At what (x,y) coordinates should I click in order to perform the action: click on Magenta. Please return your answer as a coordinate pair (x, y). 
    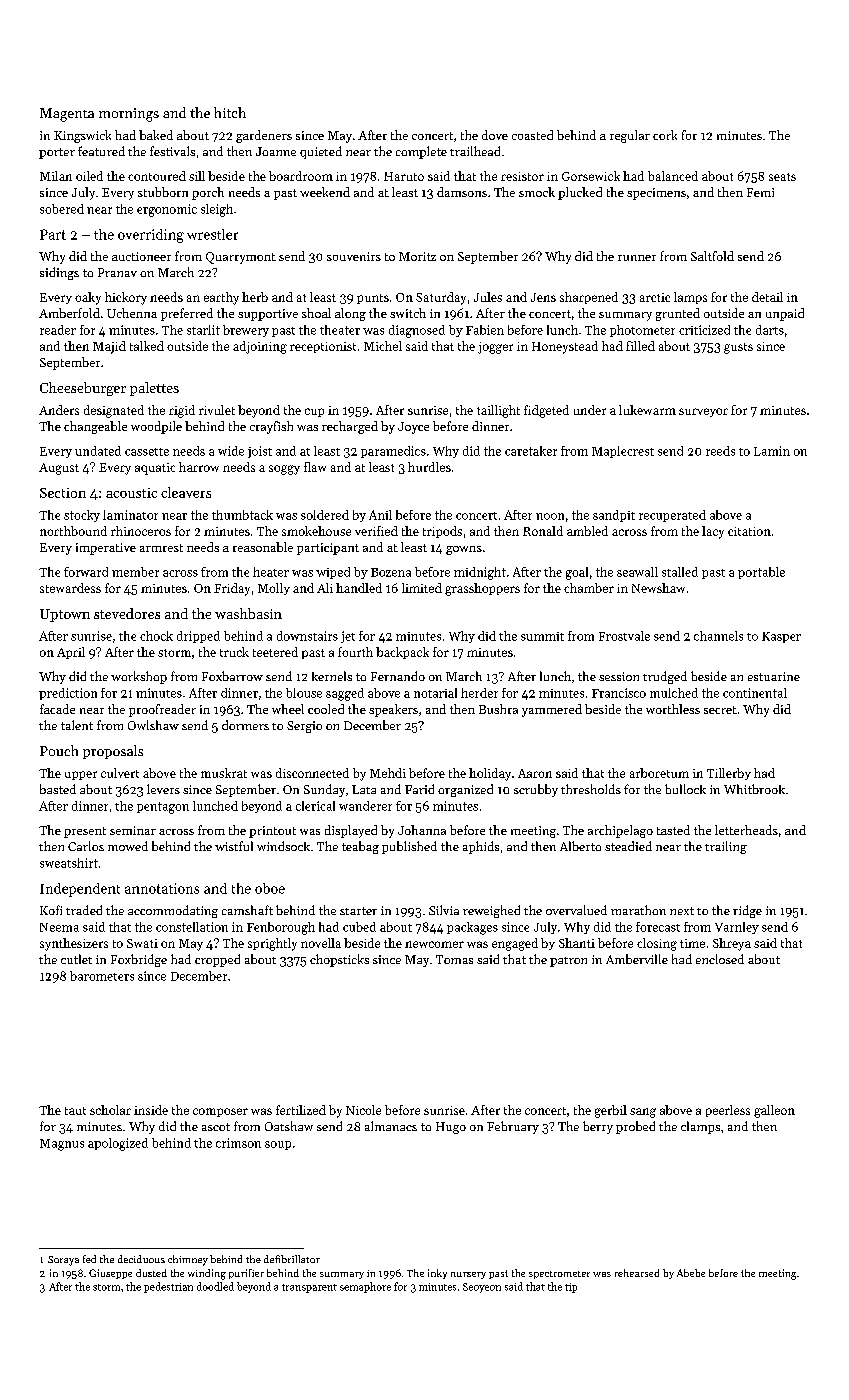
    Looking at the image, I should click on (67, 115).
